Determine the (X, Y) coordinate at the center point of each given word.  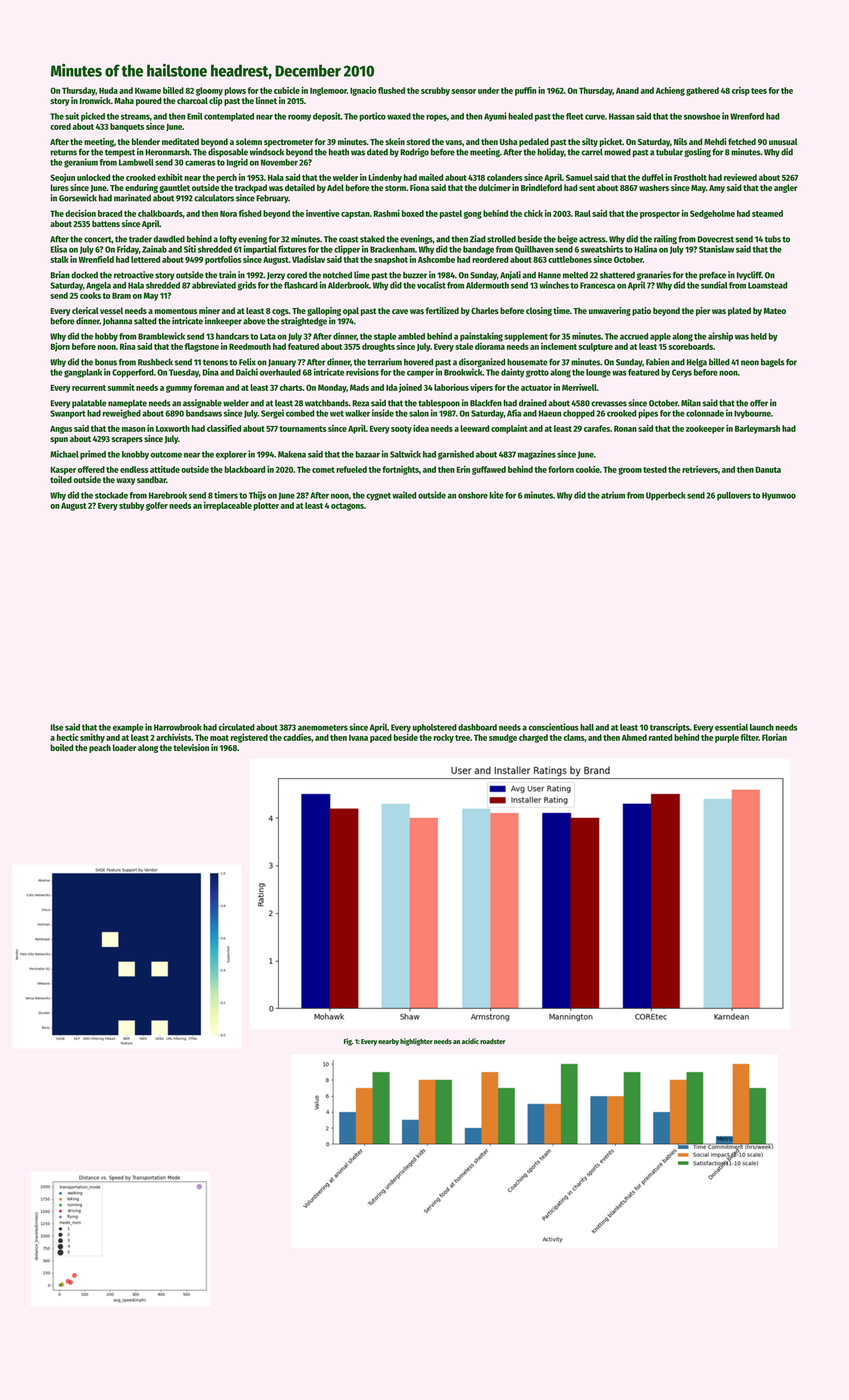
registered (249, 738)
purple (727, 738)
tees (759, 91)
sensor (463, 91)
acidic (470, 1041)
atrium (613, 495)
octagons (347, 507)
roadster (493, 1041)
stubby (131, 506)
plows (235, 91)
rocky (443, 738)
